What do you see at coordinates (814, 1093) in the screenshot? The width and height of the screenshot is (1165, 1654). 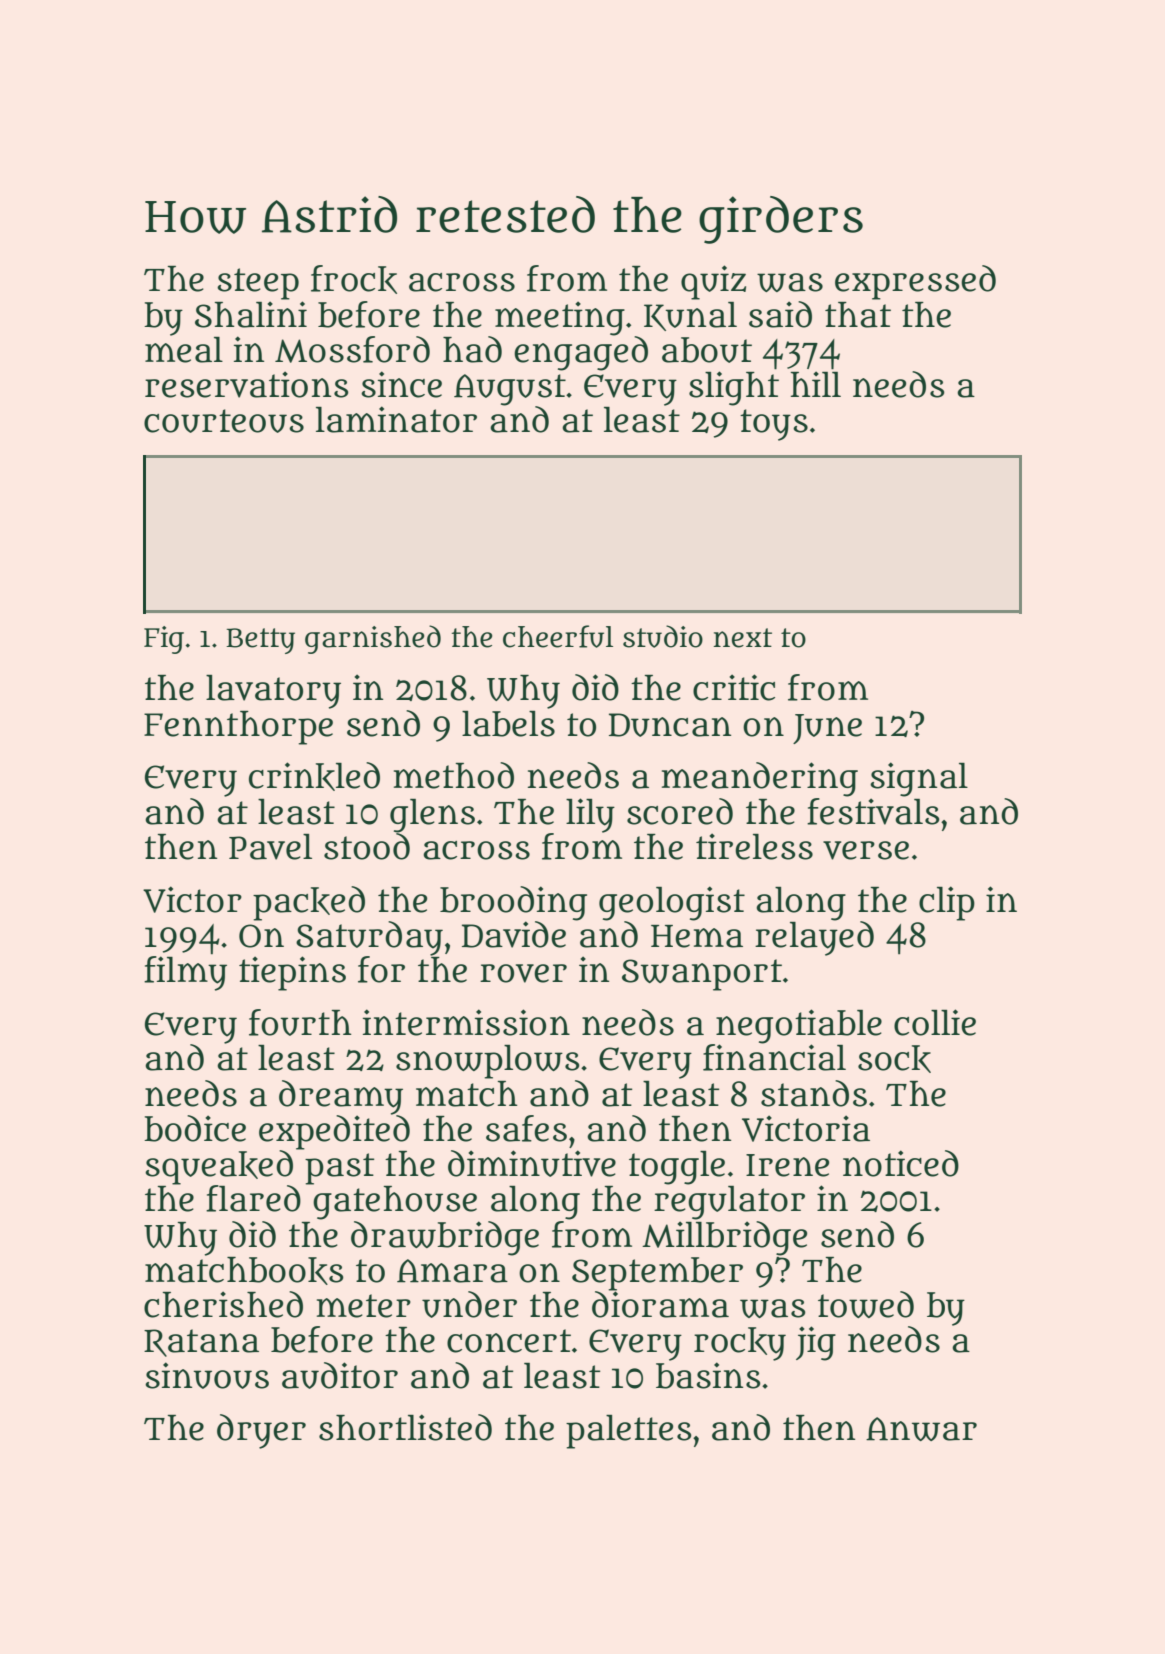 I see `stands` at bounding box center [814, 1093].
